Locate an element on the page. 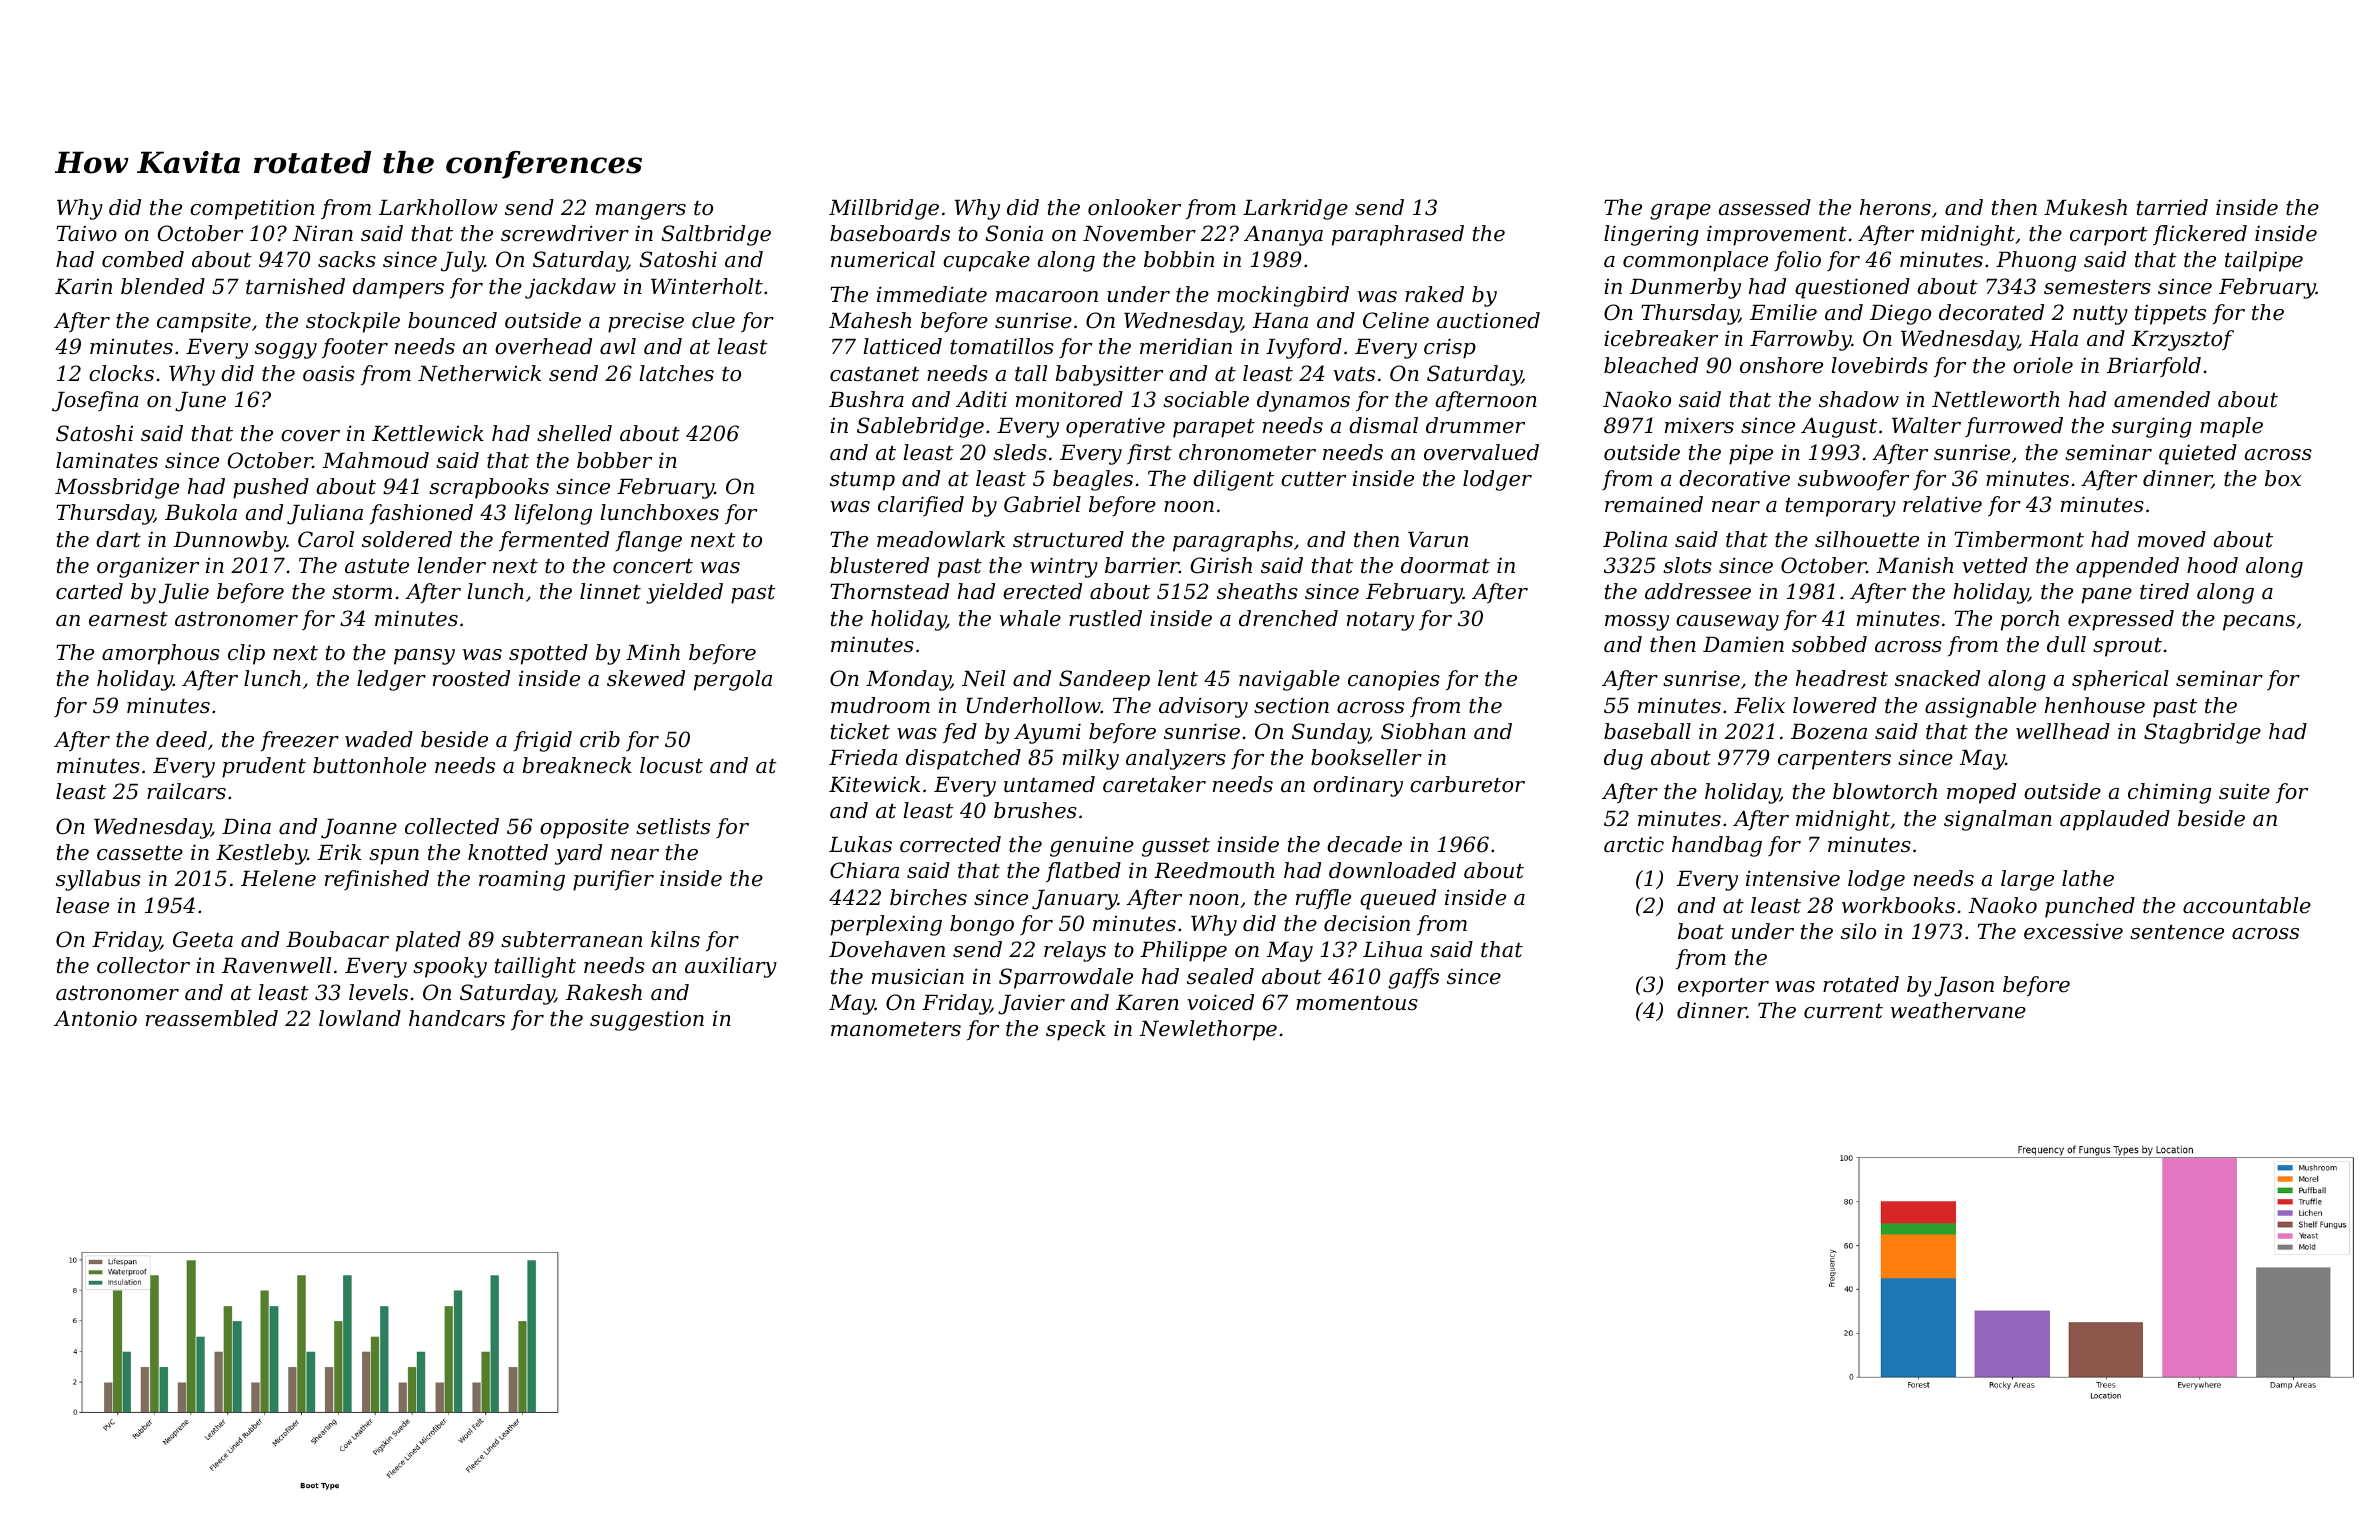 This image has width=2380, height=1540. untamed is located at coordinates (1049, 784).
